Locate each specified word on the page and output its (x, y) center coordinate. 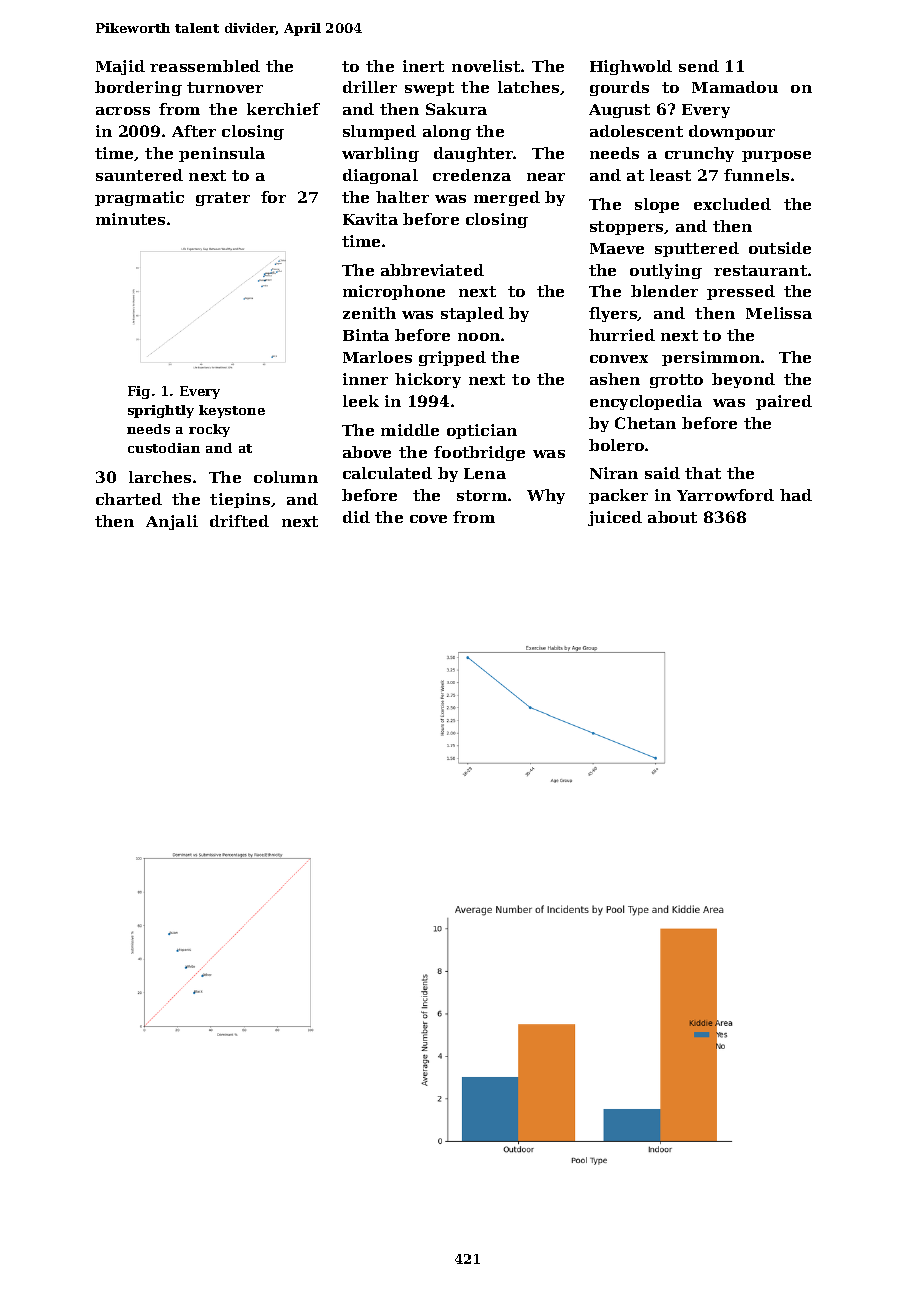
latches (528, 87)
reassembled (205, 66)
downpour (732, 132)
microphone (394, 292)
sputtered (697, 249)
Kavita (370, 219)
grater (223, 199)
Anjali (172, 522)
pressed (741, 292)
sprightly (161, 411)
